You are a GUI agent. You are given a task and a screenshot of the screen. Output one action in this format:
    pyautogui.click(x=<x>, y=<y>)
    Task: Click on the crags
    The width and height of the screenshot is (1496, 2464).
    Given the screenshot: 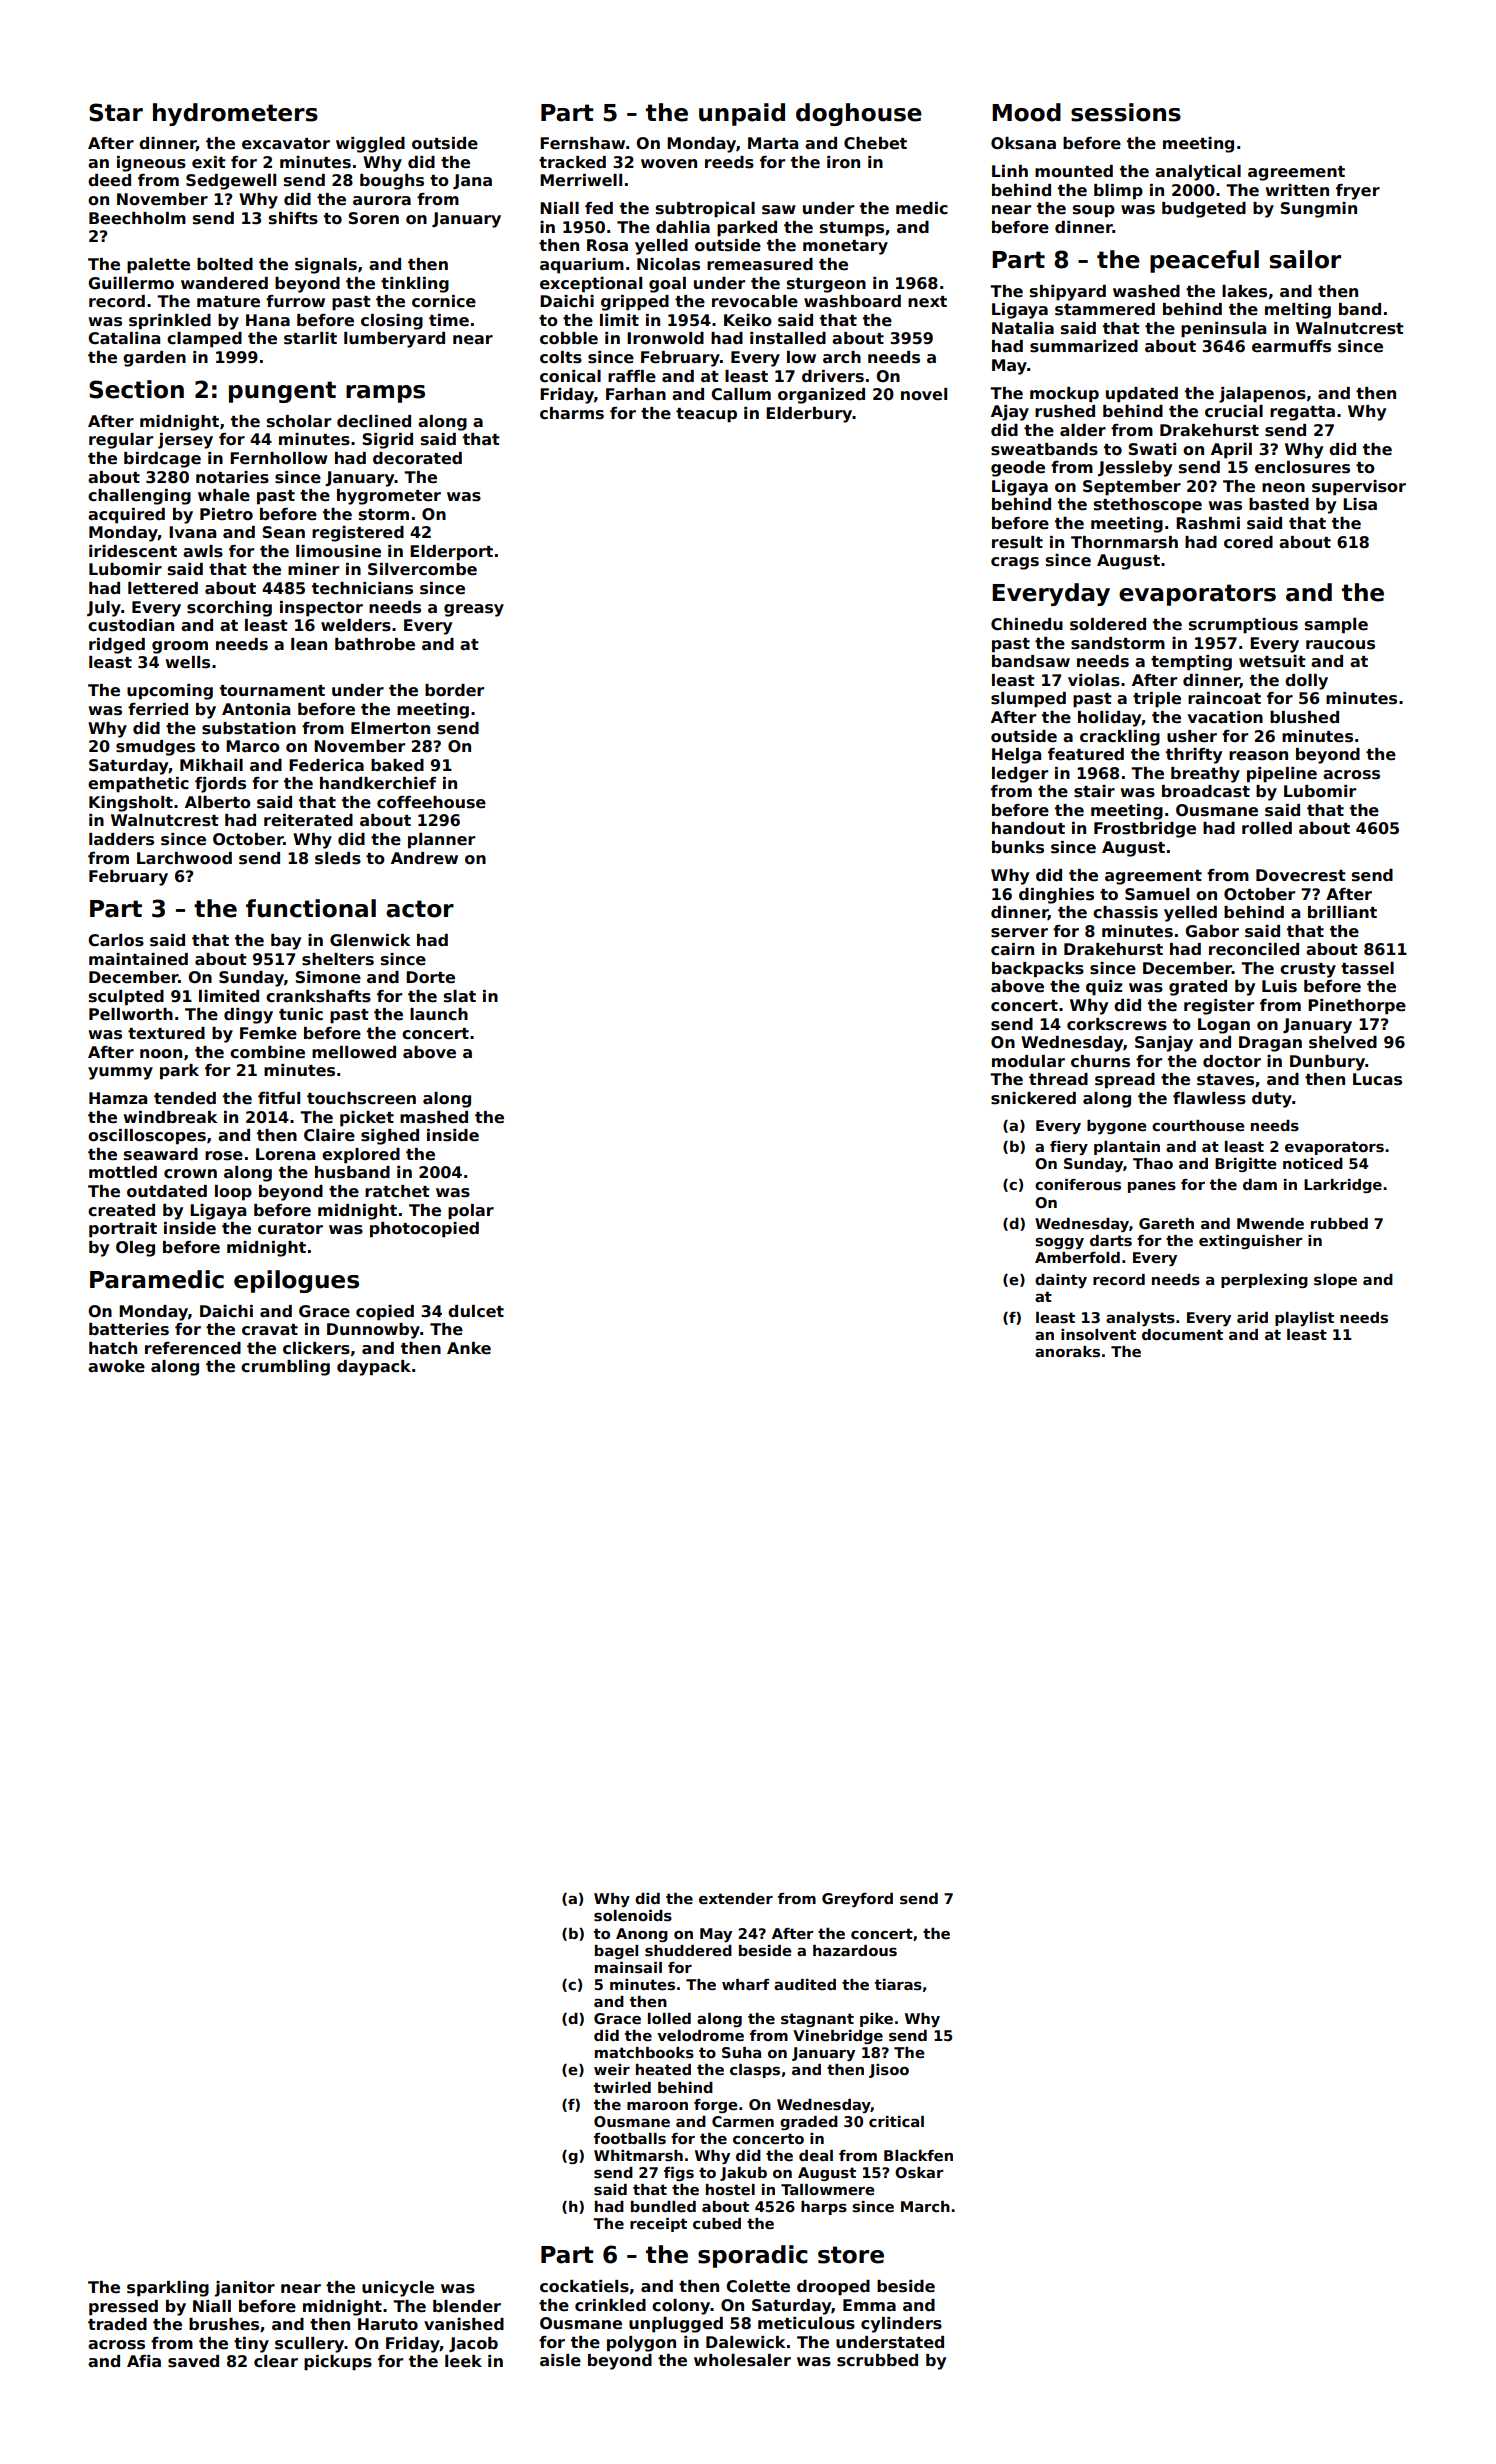 What is the action you would take?
    pyautogui.click(x=1015, y=563)
